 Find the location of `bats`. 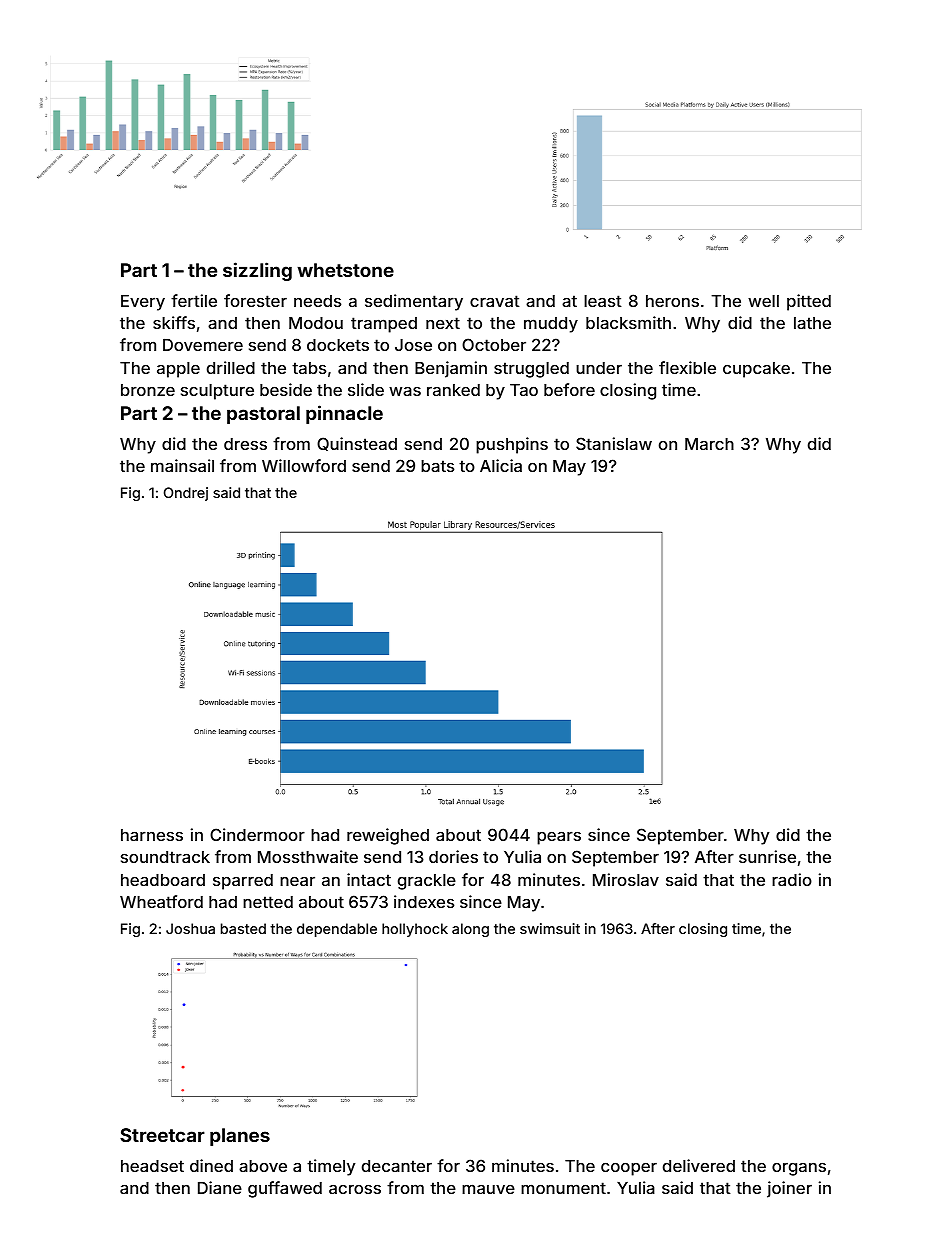

bats is located at coordinates (437, 466).
